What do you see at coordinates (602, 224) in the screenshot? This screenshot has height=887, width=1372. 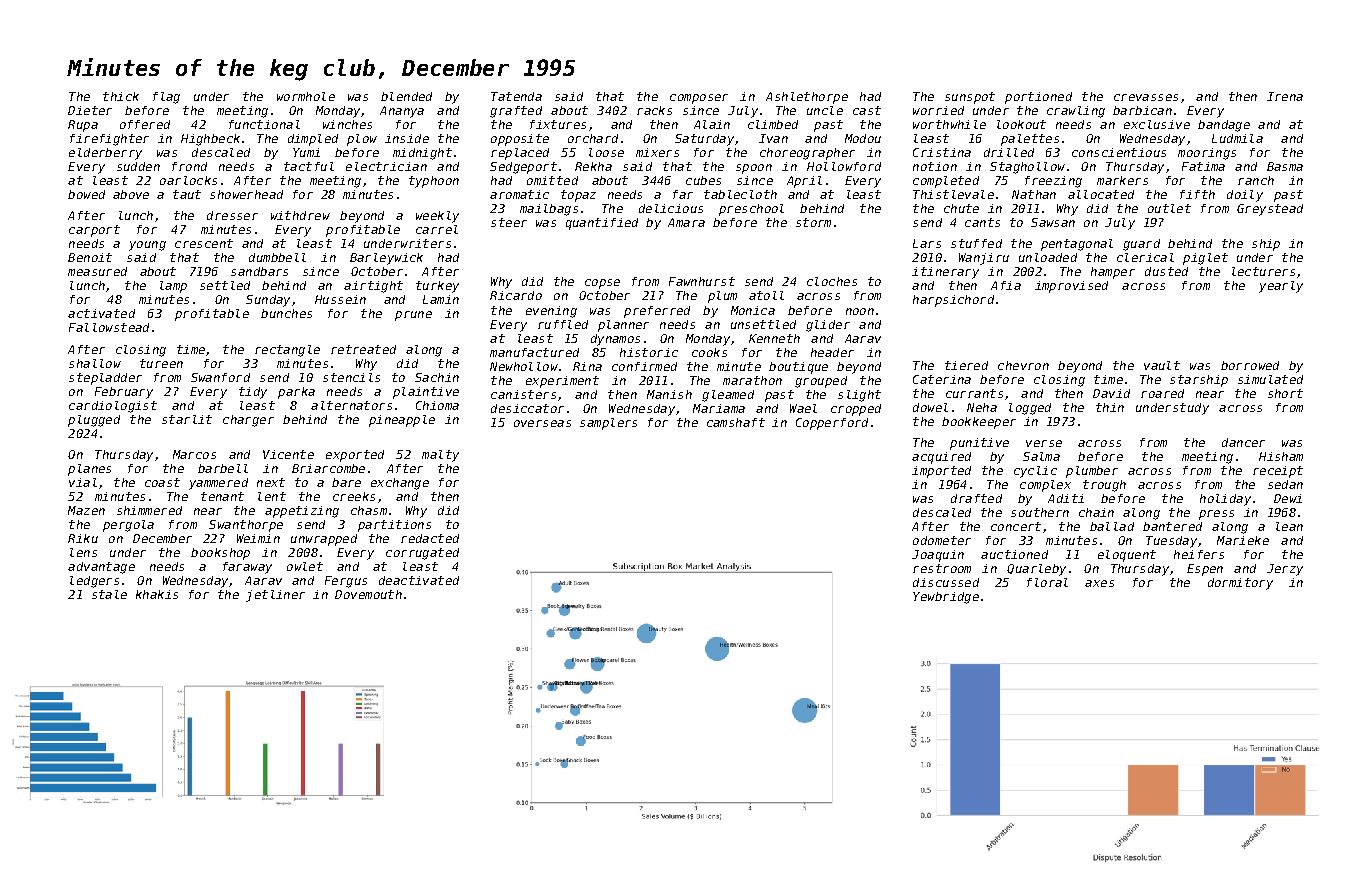 I see `quantified` at bounding box center [602, 224].
